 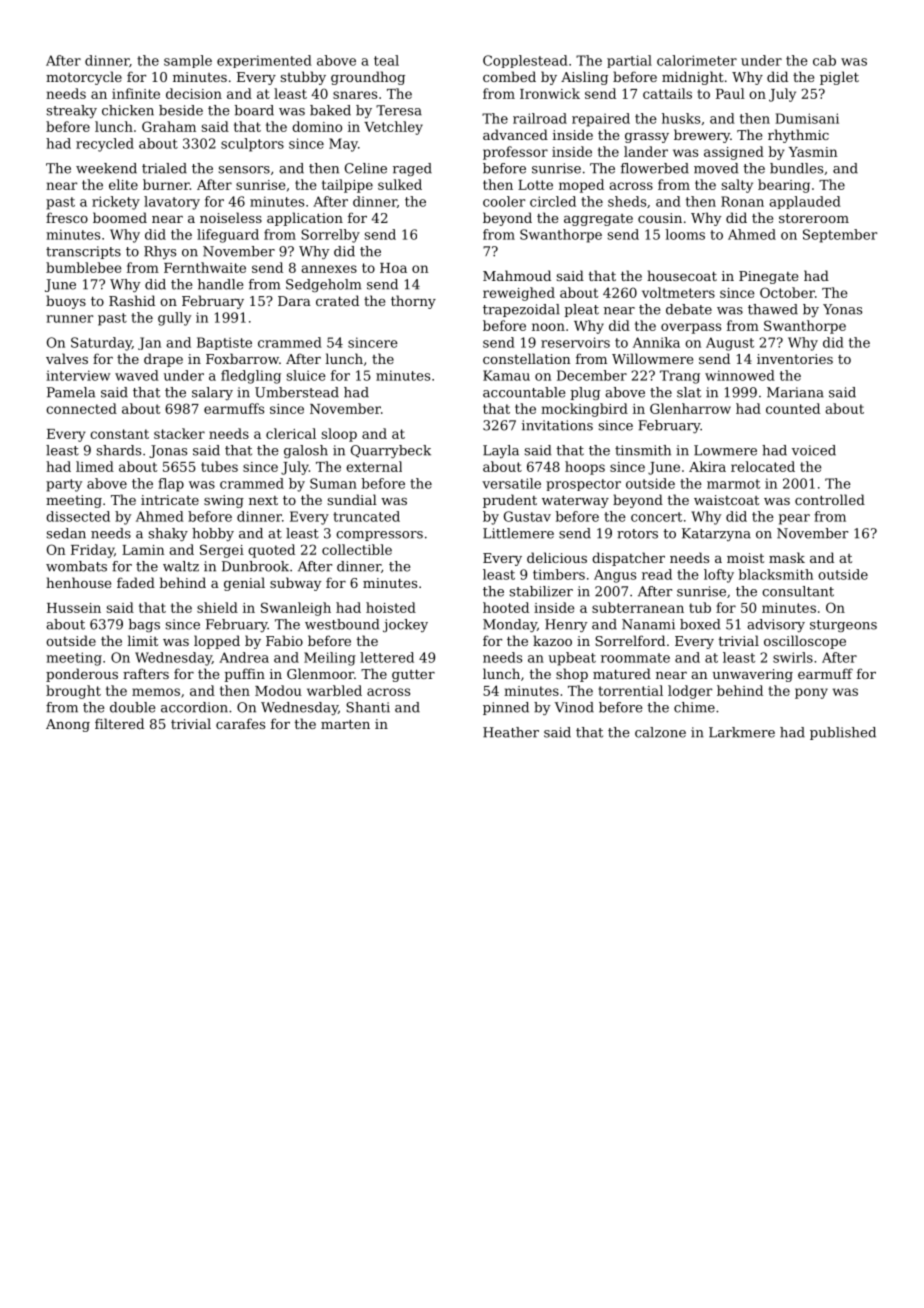 What do you see at coordinates (119, 723) in the document?
I see `filtered` at bounding box center [119, 723].
